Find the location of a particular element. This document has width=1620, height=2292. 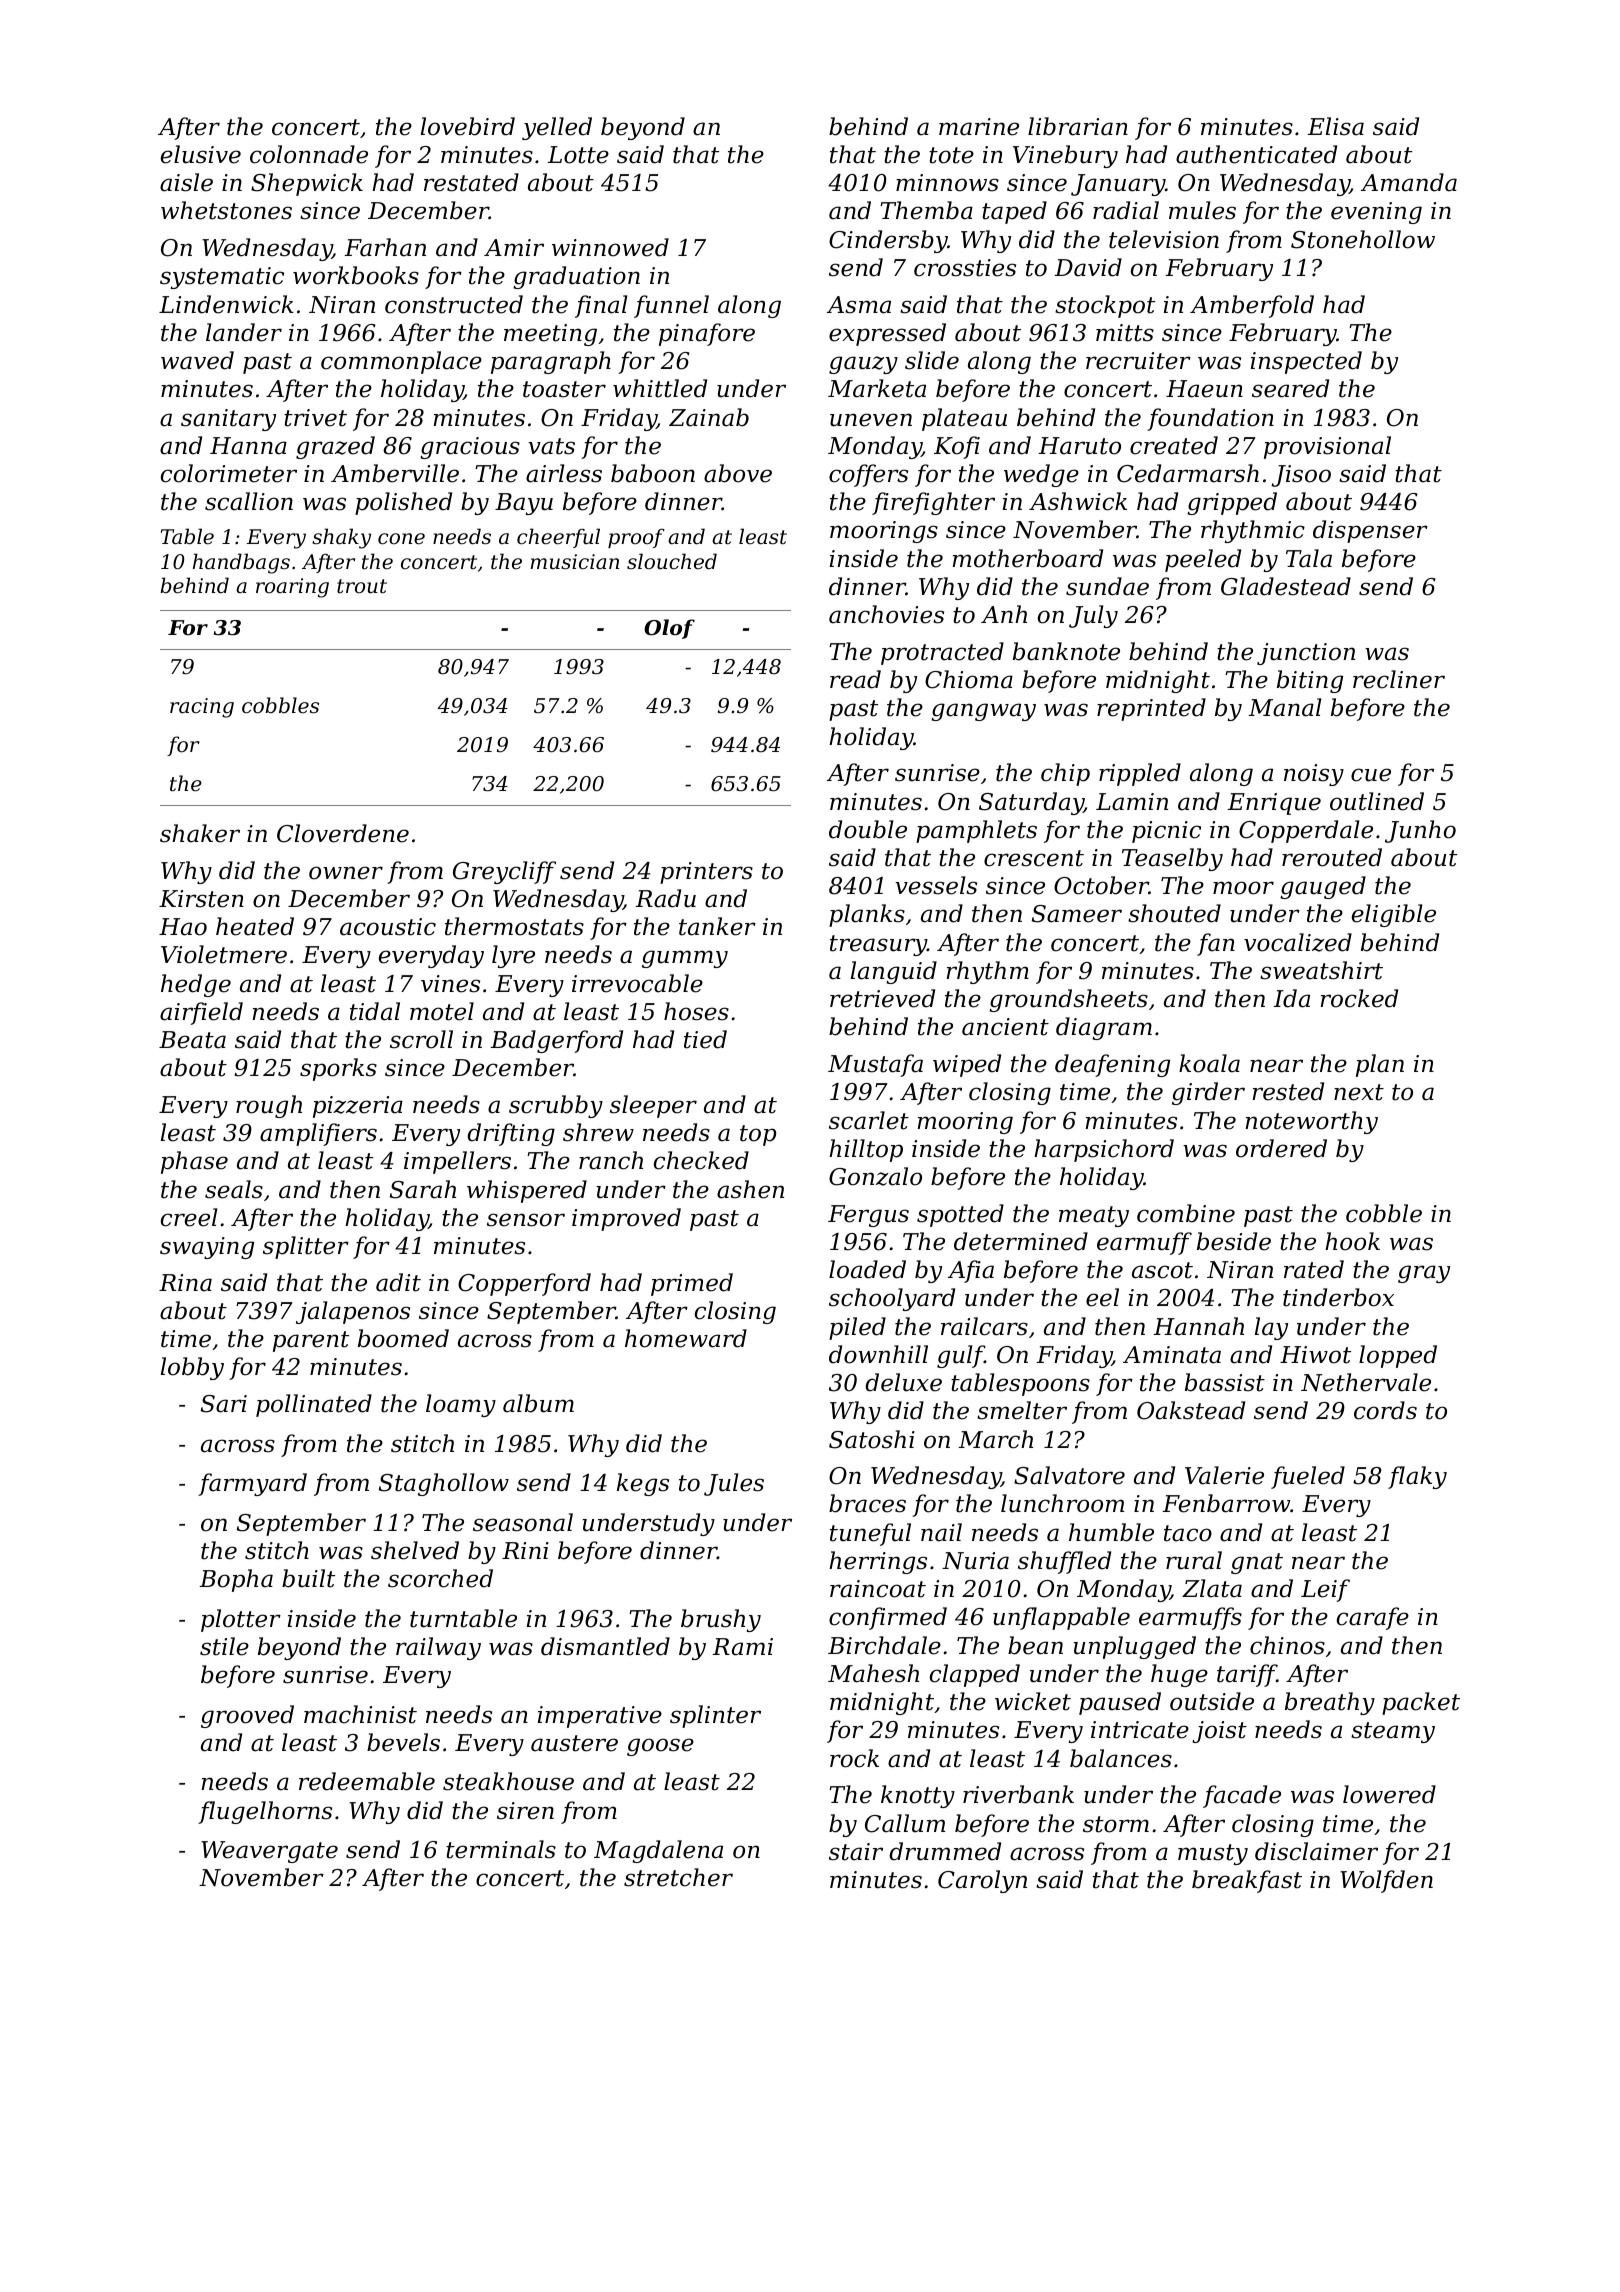

dispenser is located at coordinates (1370, 531).
